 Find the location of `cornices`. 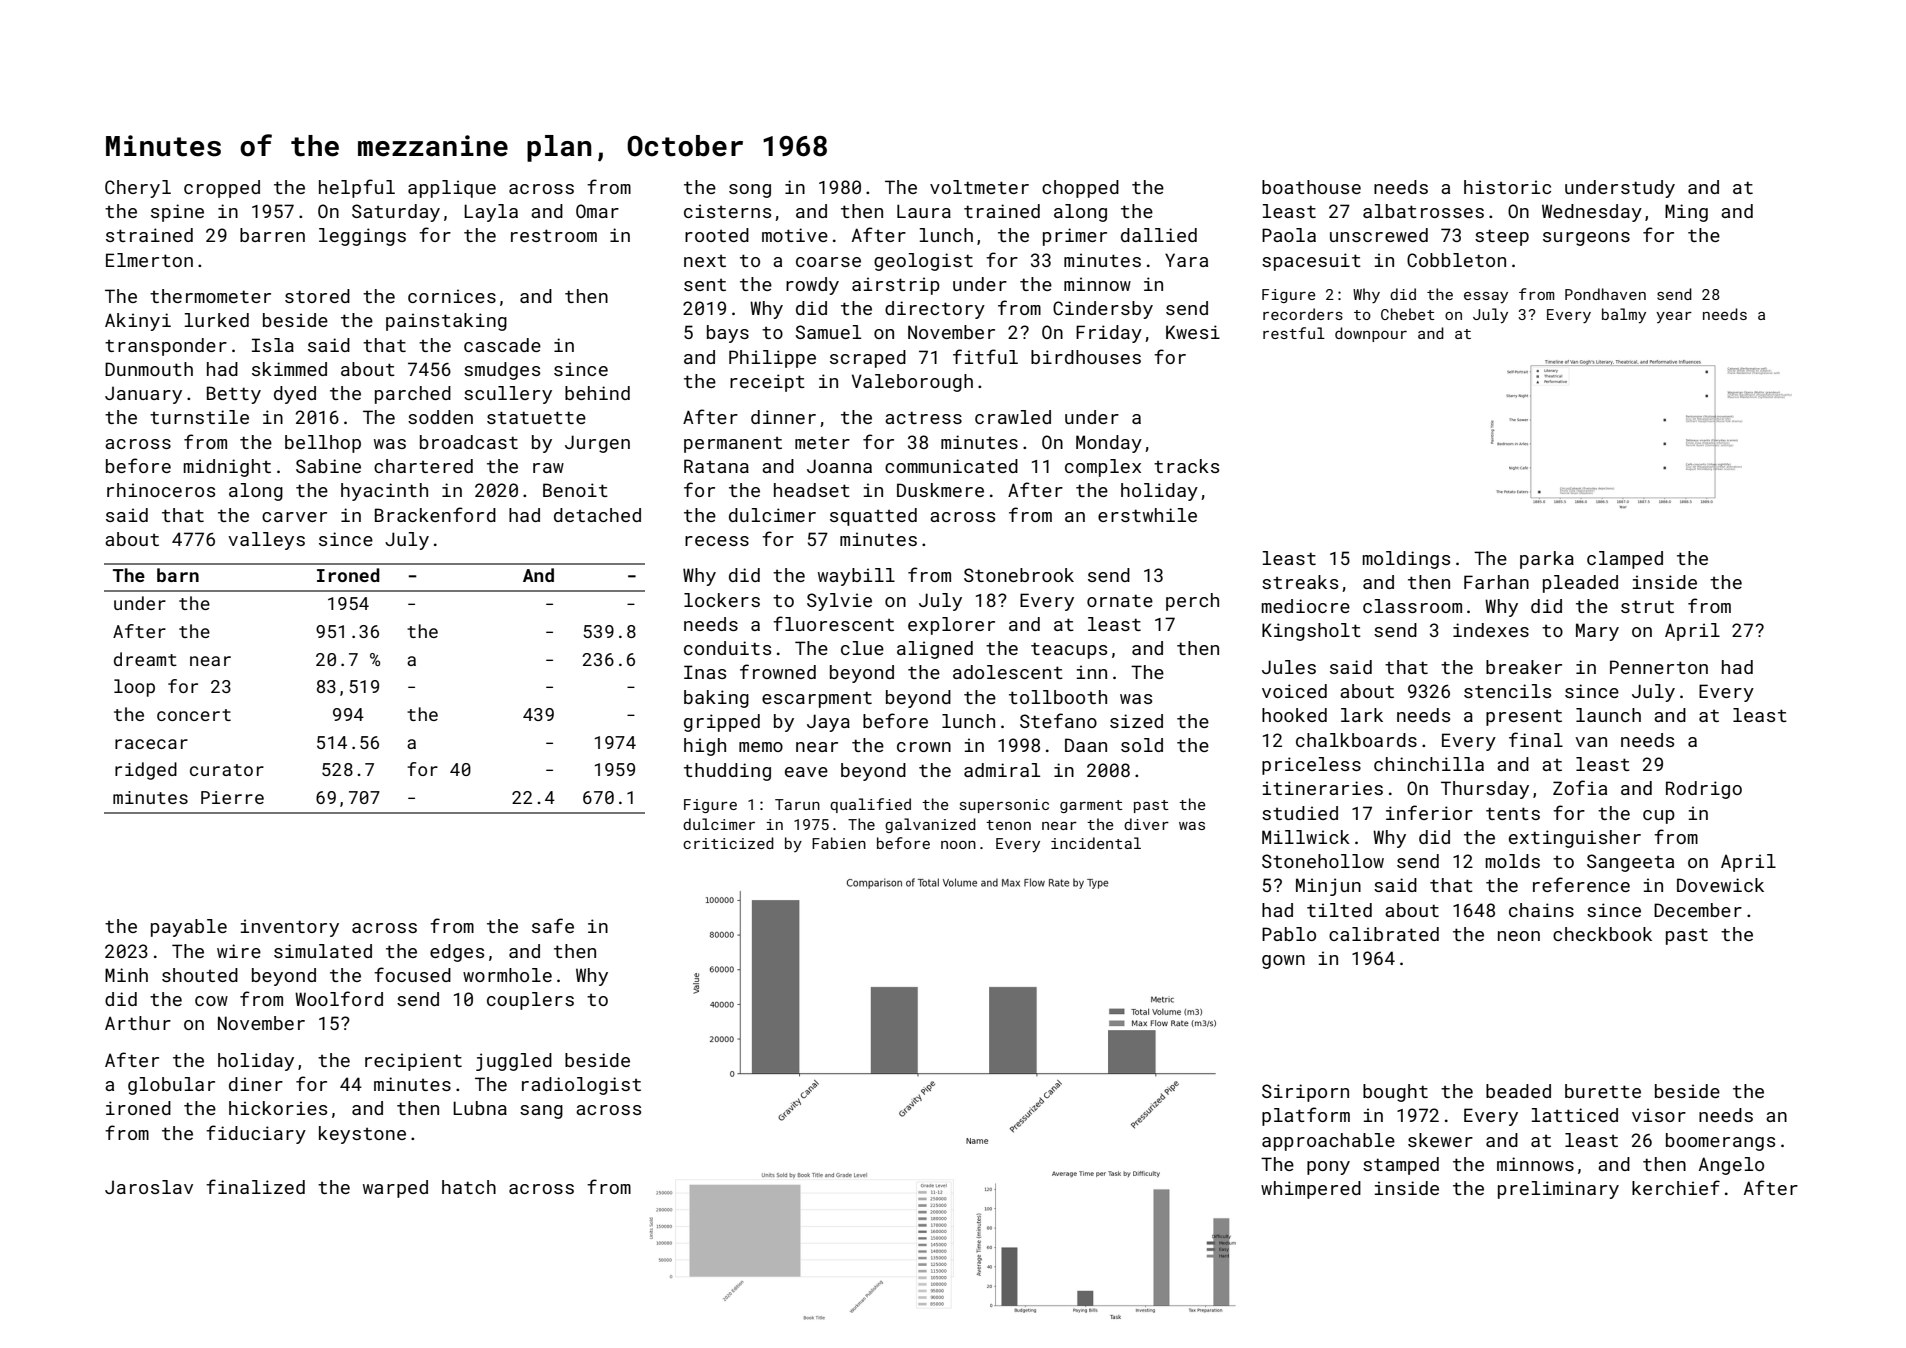

cornices is located at coordinates (452, 296).
